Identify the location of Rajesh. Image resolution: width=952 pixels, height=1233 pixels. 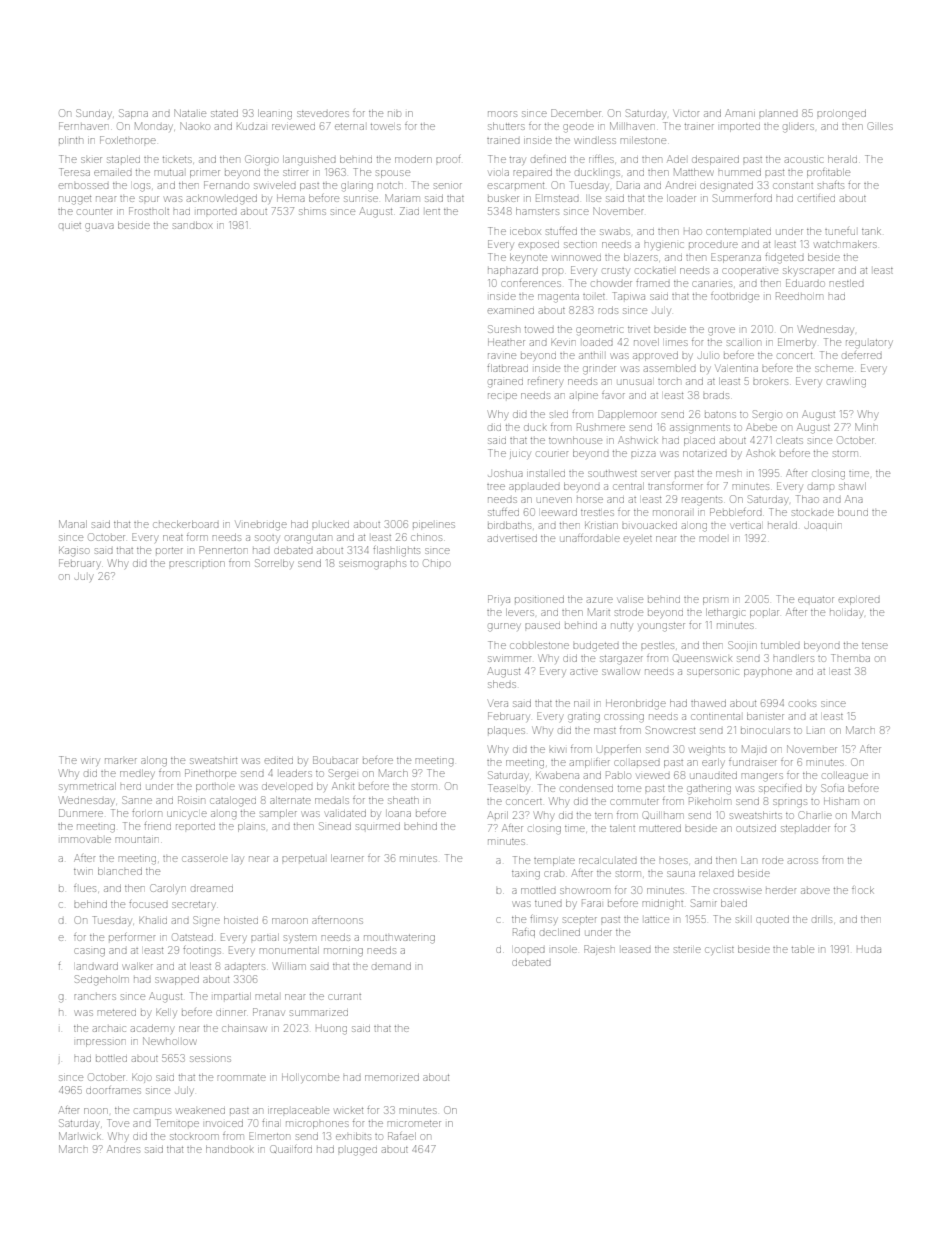
(599, 950).
